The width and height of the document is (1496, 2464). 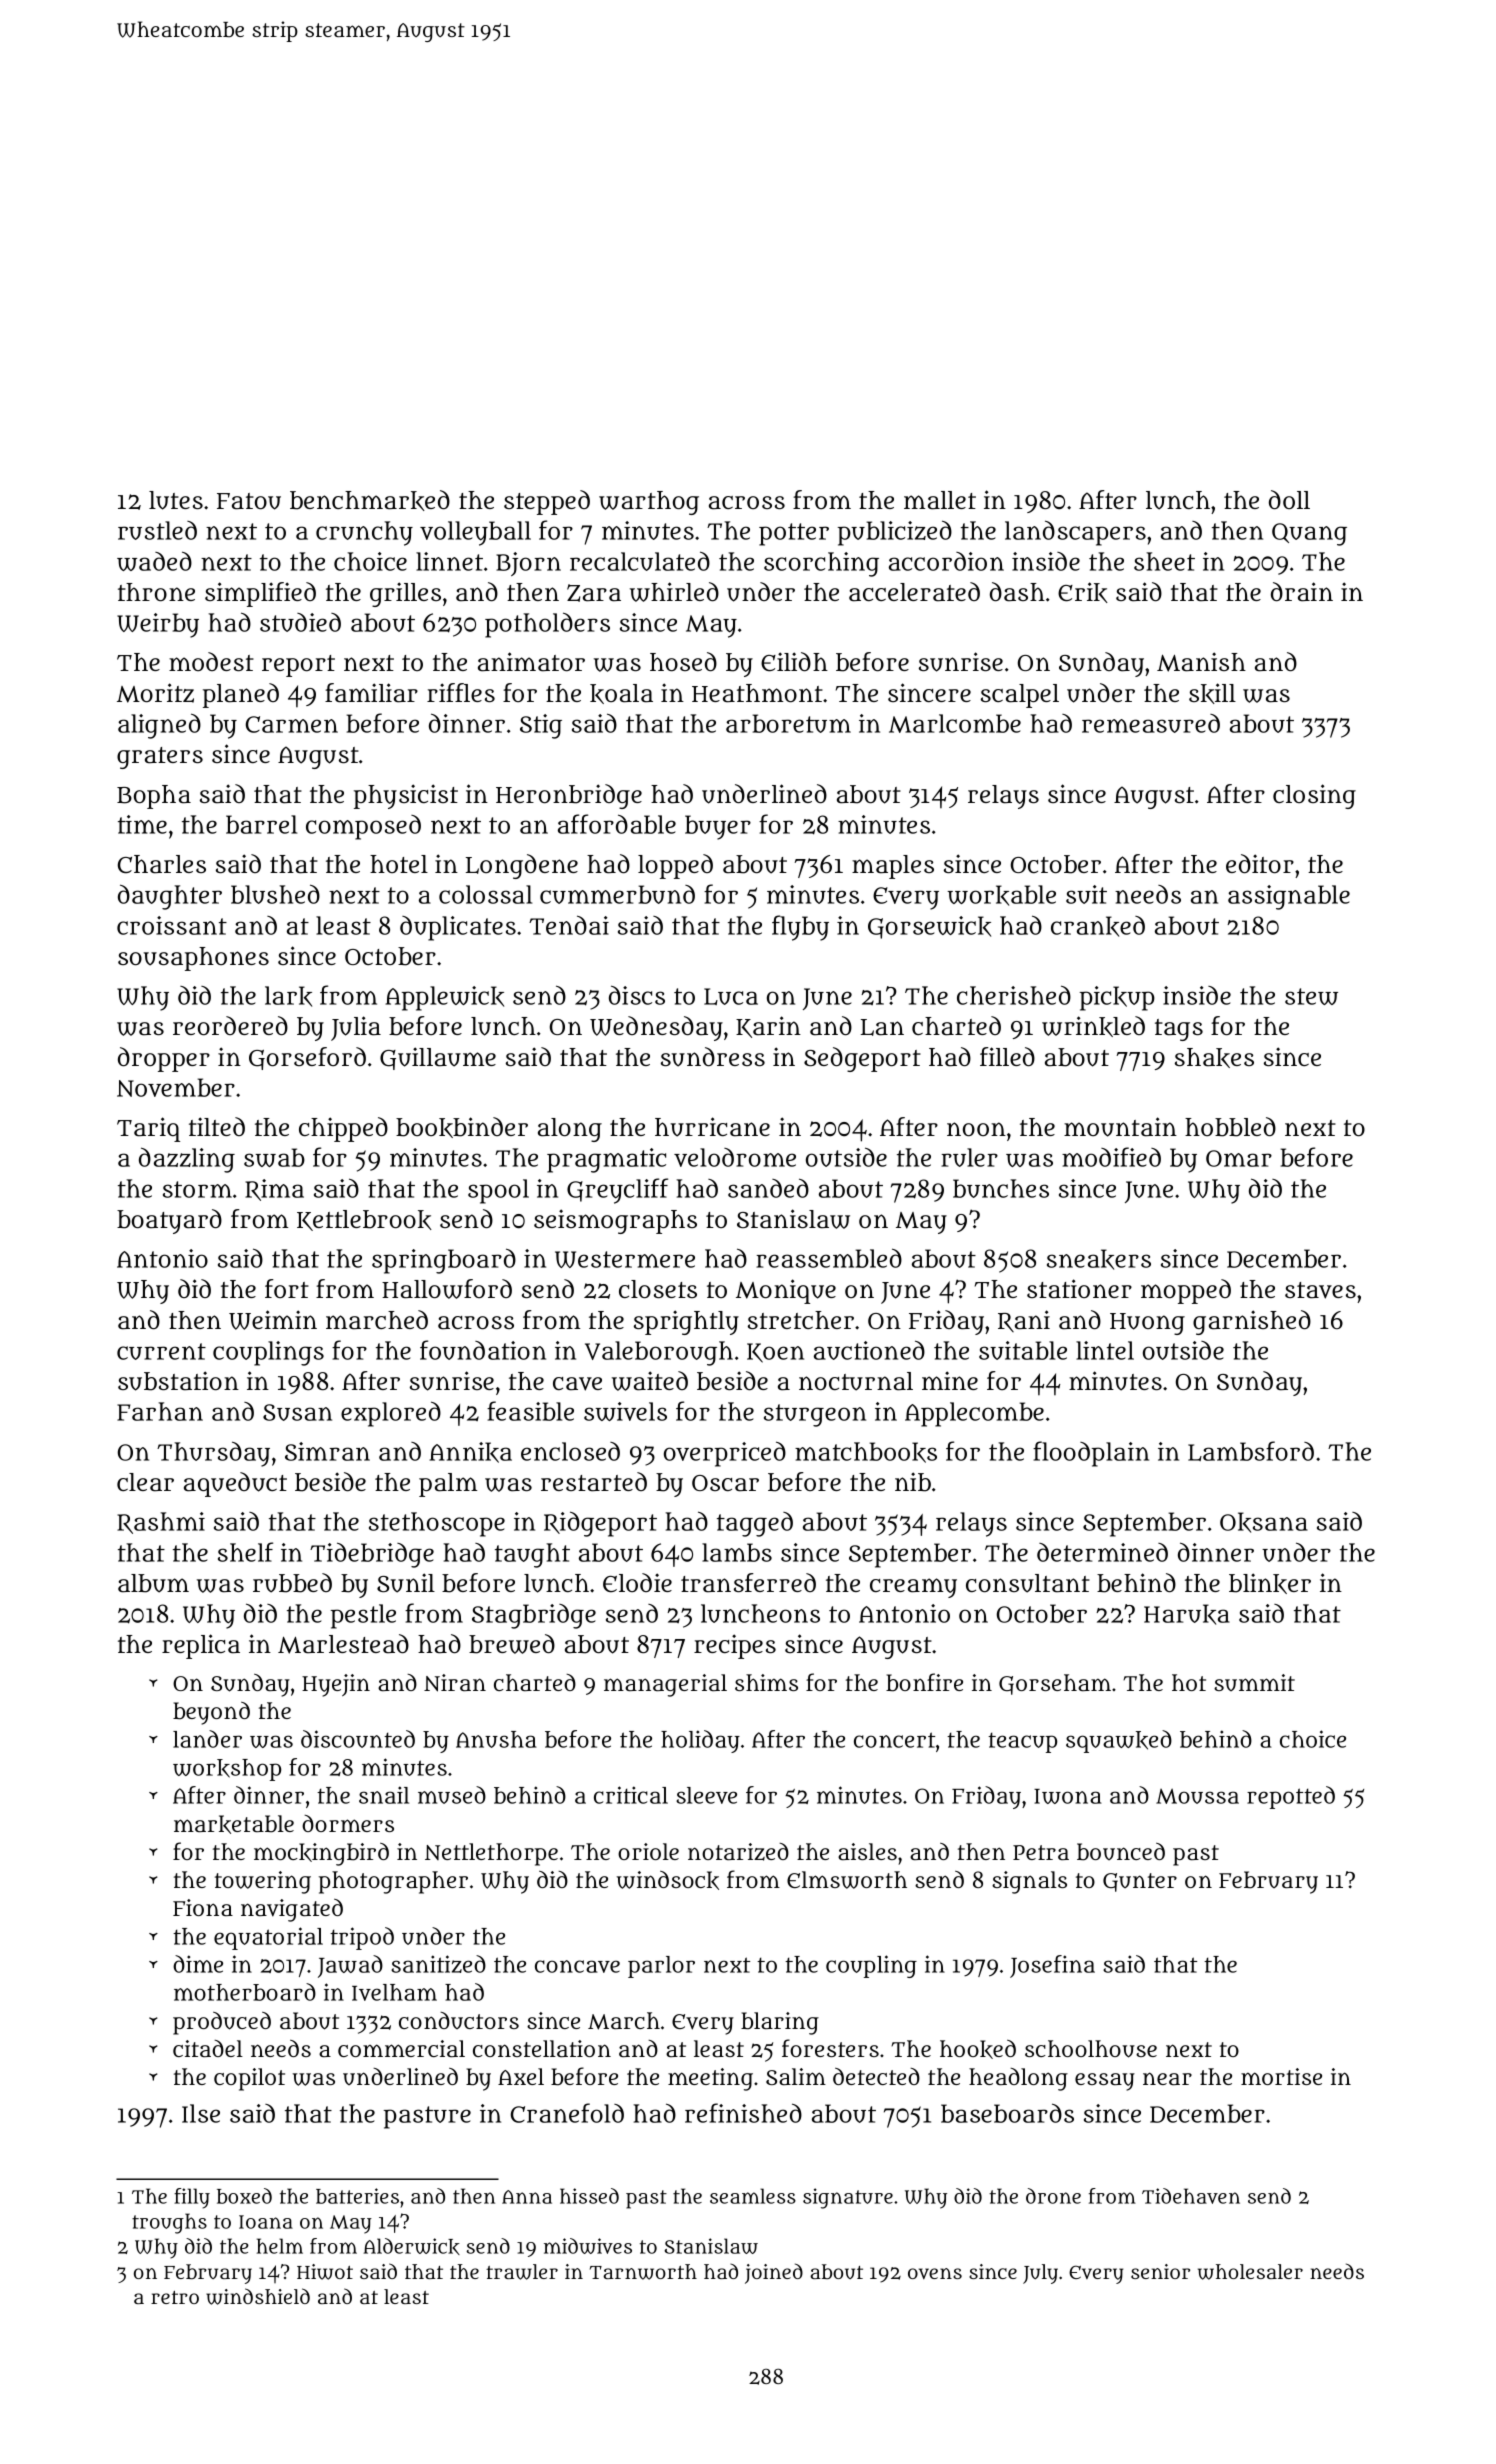 What do you see at coordinates (1309, 534) in the document?
I see `Quang` at bounding box center [1309, 534].
